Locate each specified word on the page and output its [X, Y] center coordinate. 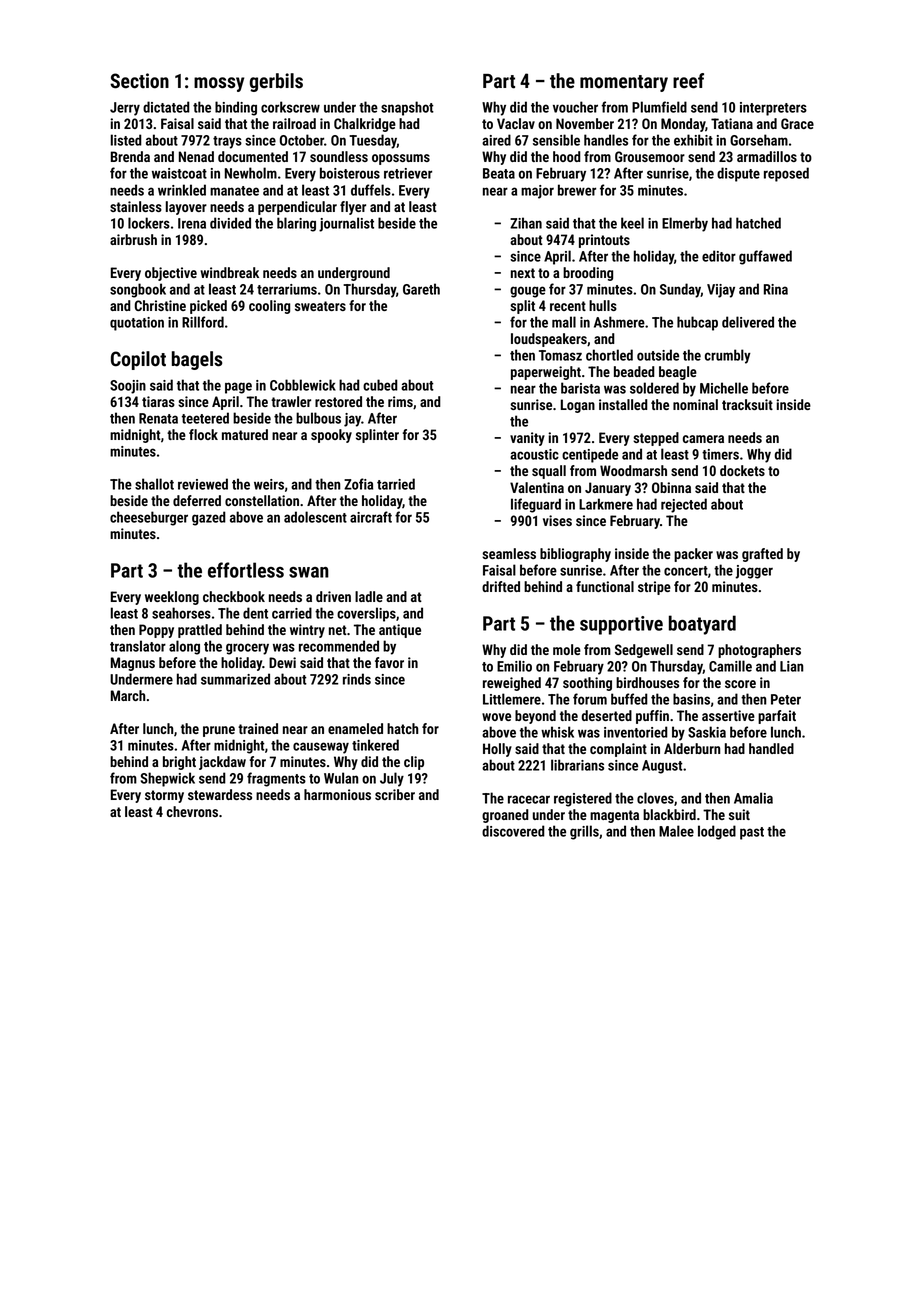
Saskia [707, 732]
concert [686, 571]
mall [564, 322]
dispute [738, 174]
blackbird [669, 814]
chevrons [192, 811]
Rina [776, 289]
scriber [395, 794]
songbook [138, 290]
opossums [401, 159]
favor [389, 662]
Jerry [125, 109]
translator [138, 646]
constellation [262, 500]
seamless [509, 553]
